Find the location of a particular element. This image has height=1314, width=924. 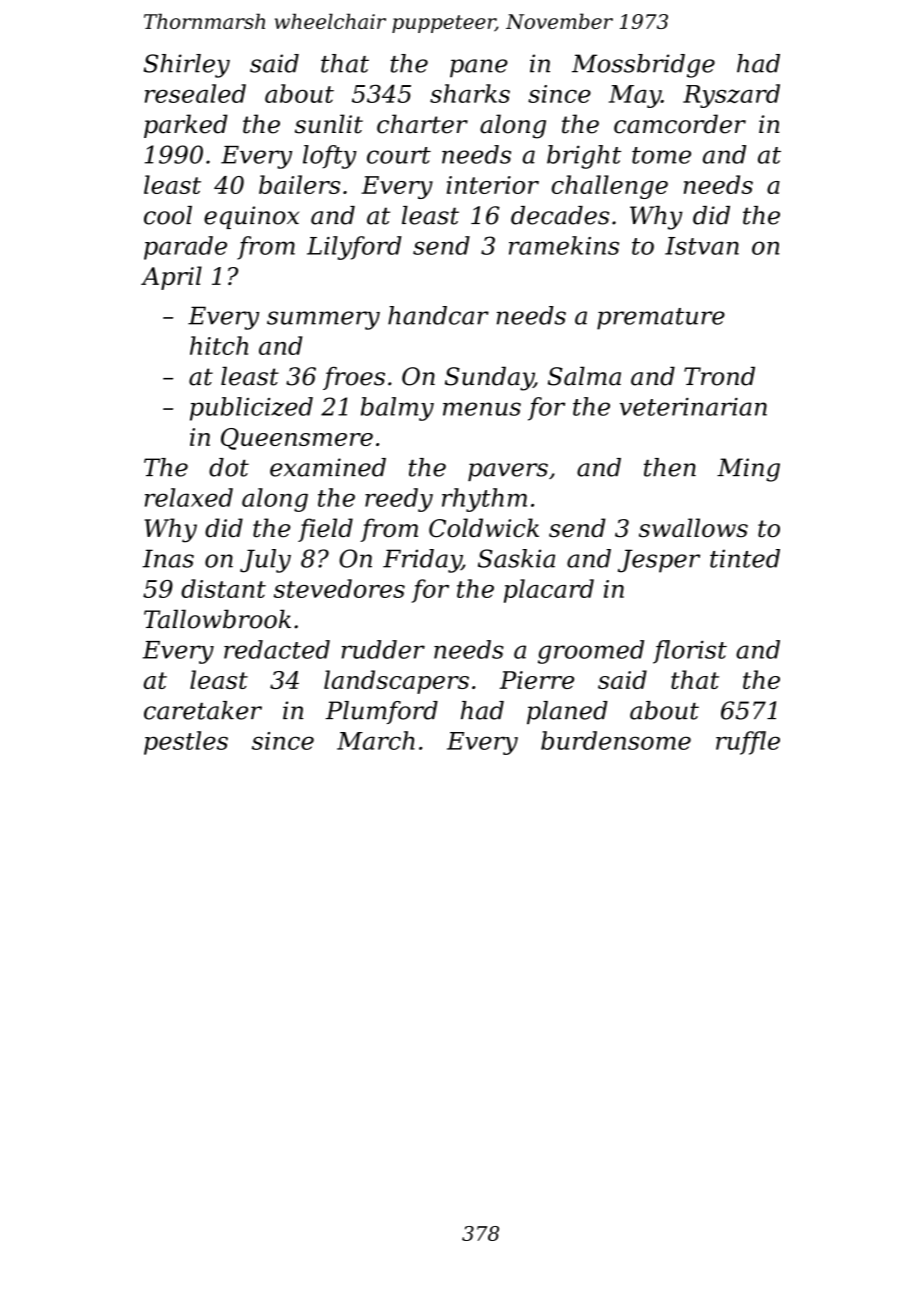

handcar is located at coordinates (438, 315).
